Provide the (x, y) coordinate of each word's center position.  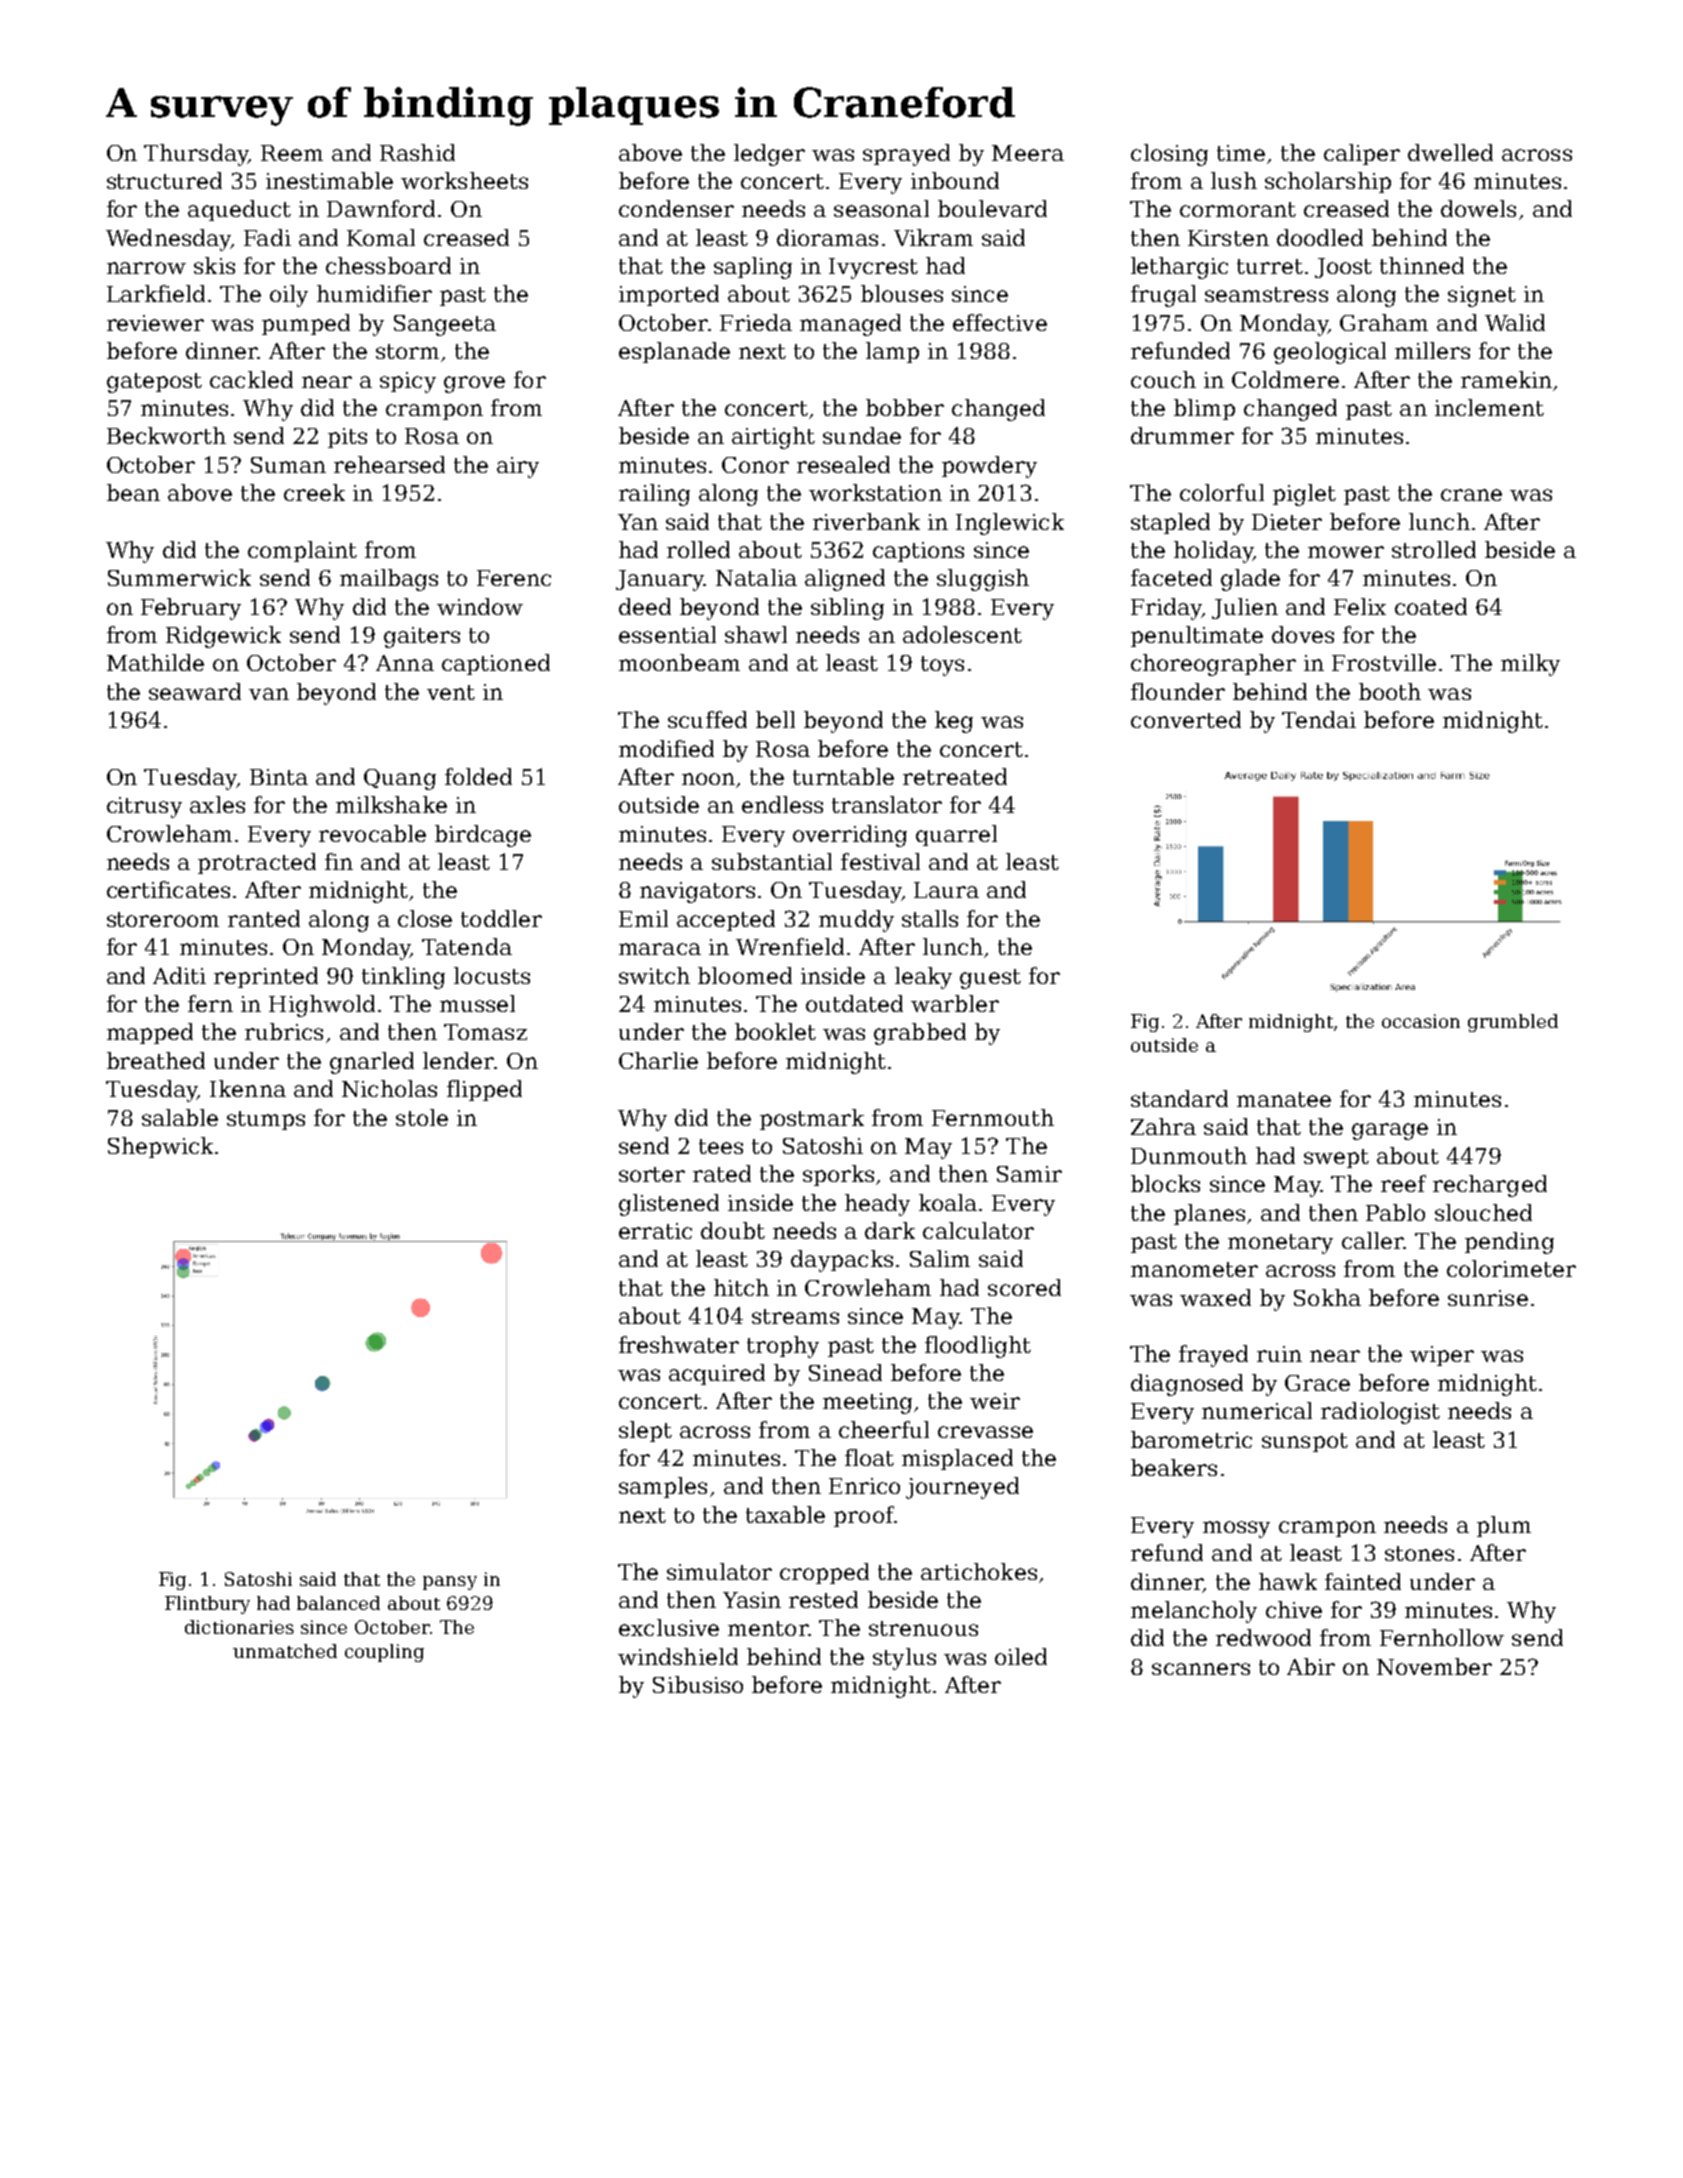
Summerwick (179, 577)
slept (645, 1431)
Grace (1317, 1383)
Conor (755, 465)
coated (1431, 606)
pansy (450, 1583)
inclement (1489, 407)
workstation (875, 492)
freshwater (679, 1344)
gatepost (154, 383)
